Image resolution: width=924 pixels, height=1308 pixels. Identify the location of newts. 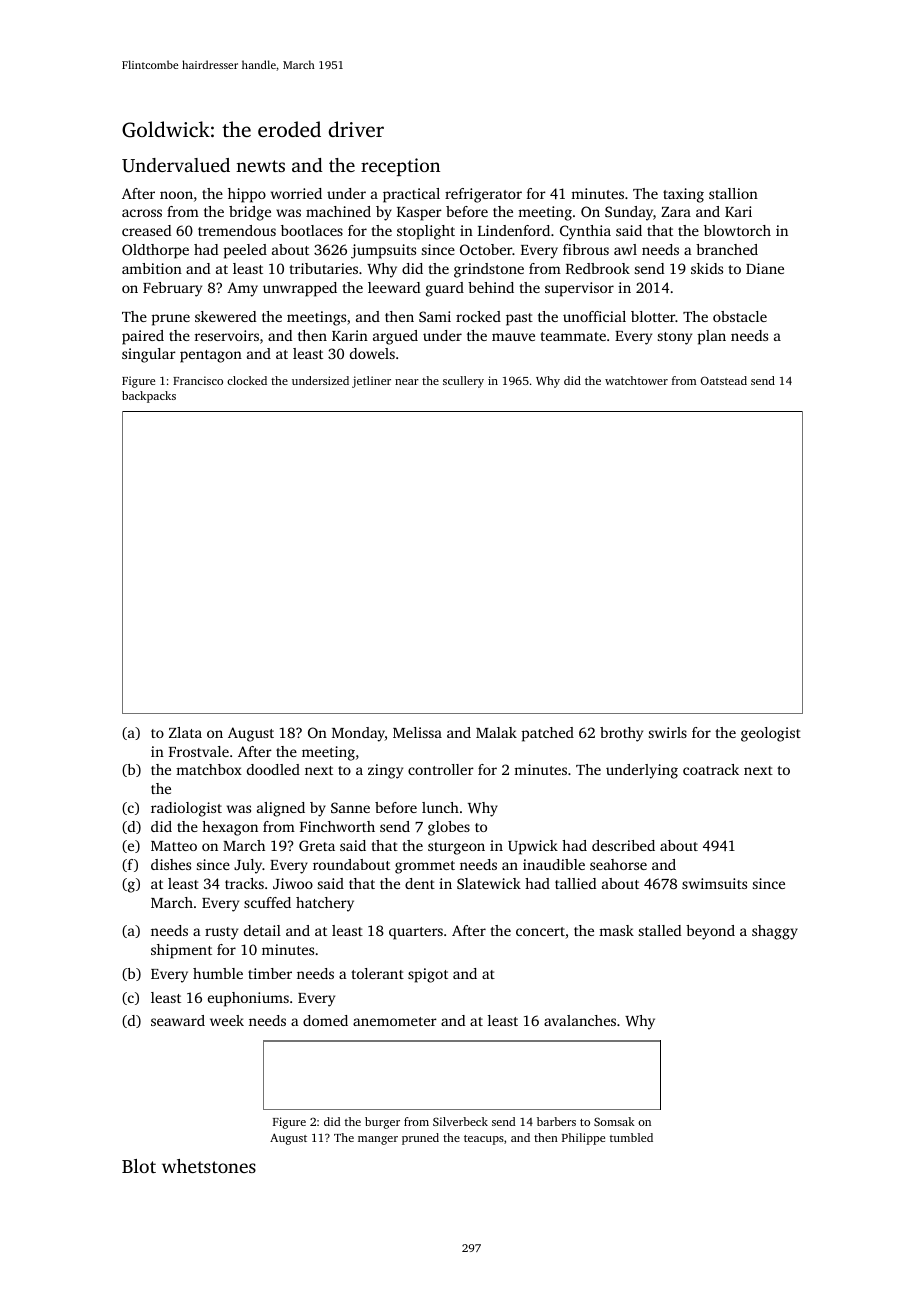
(260, 166).
